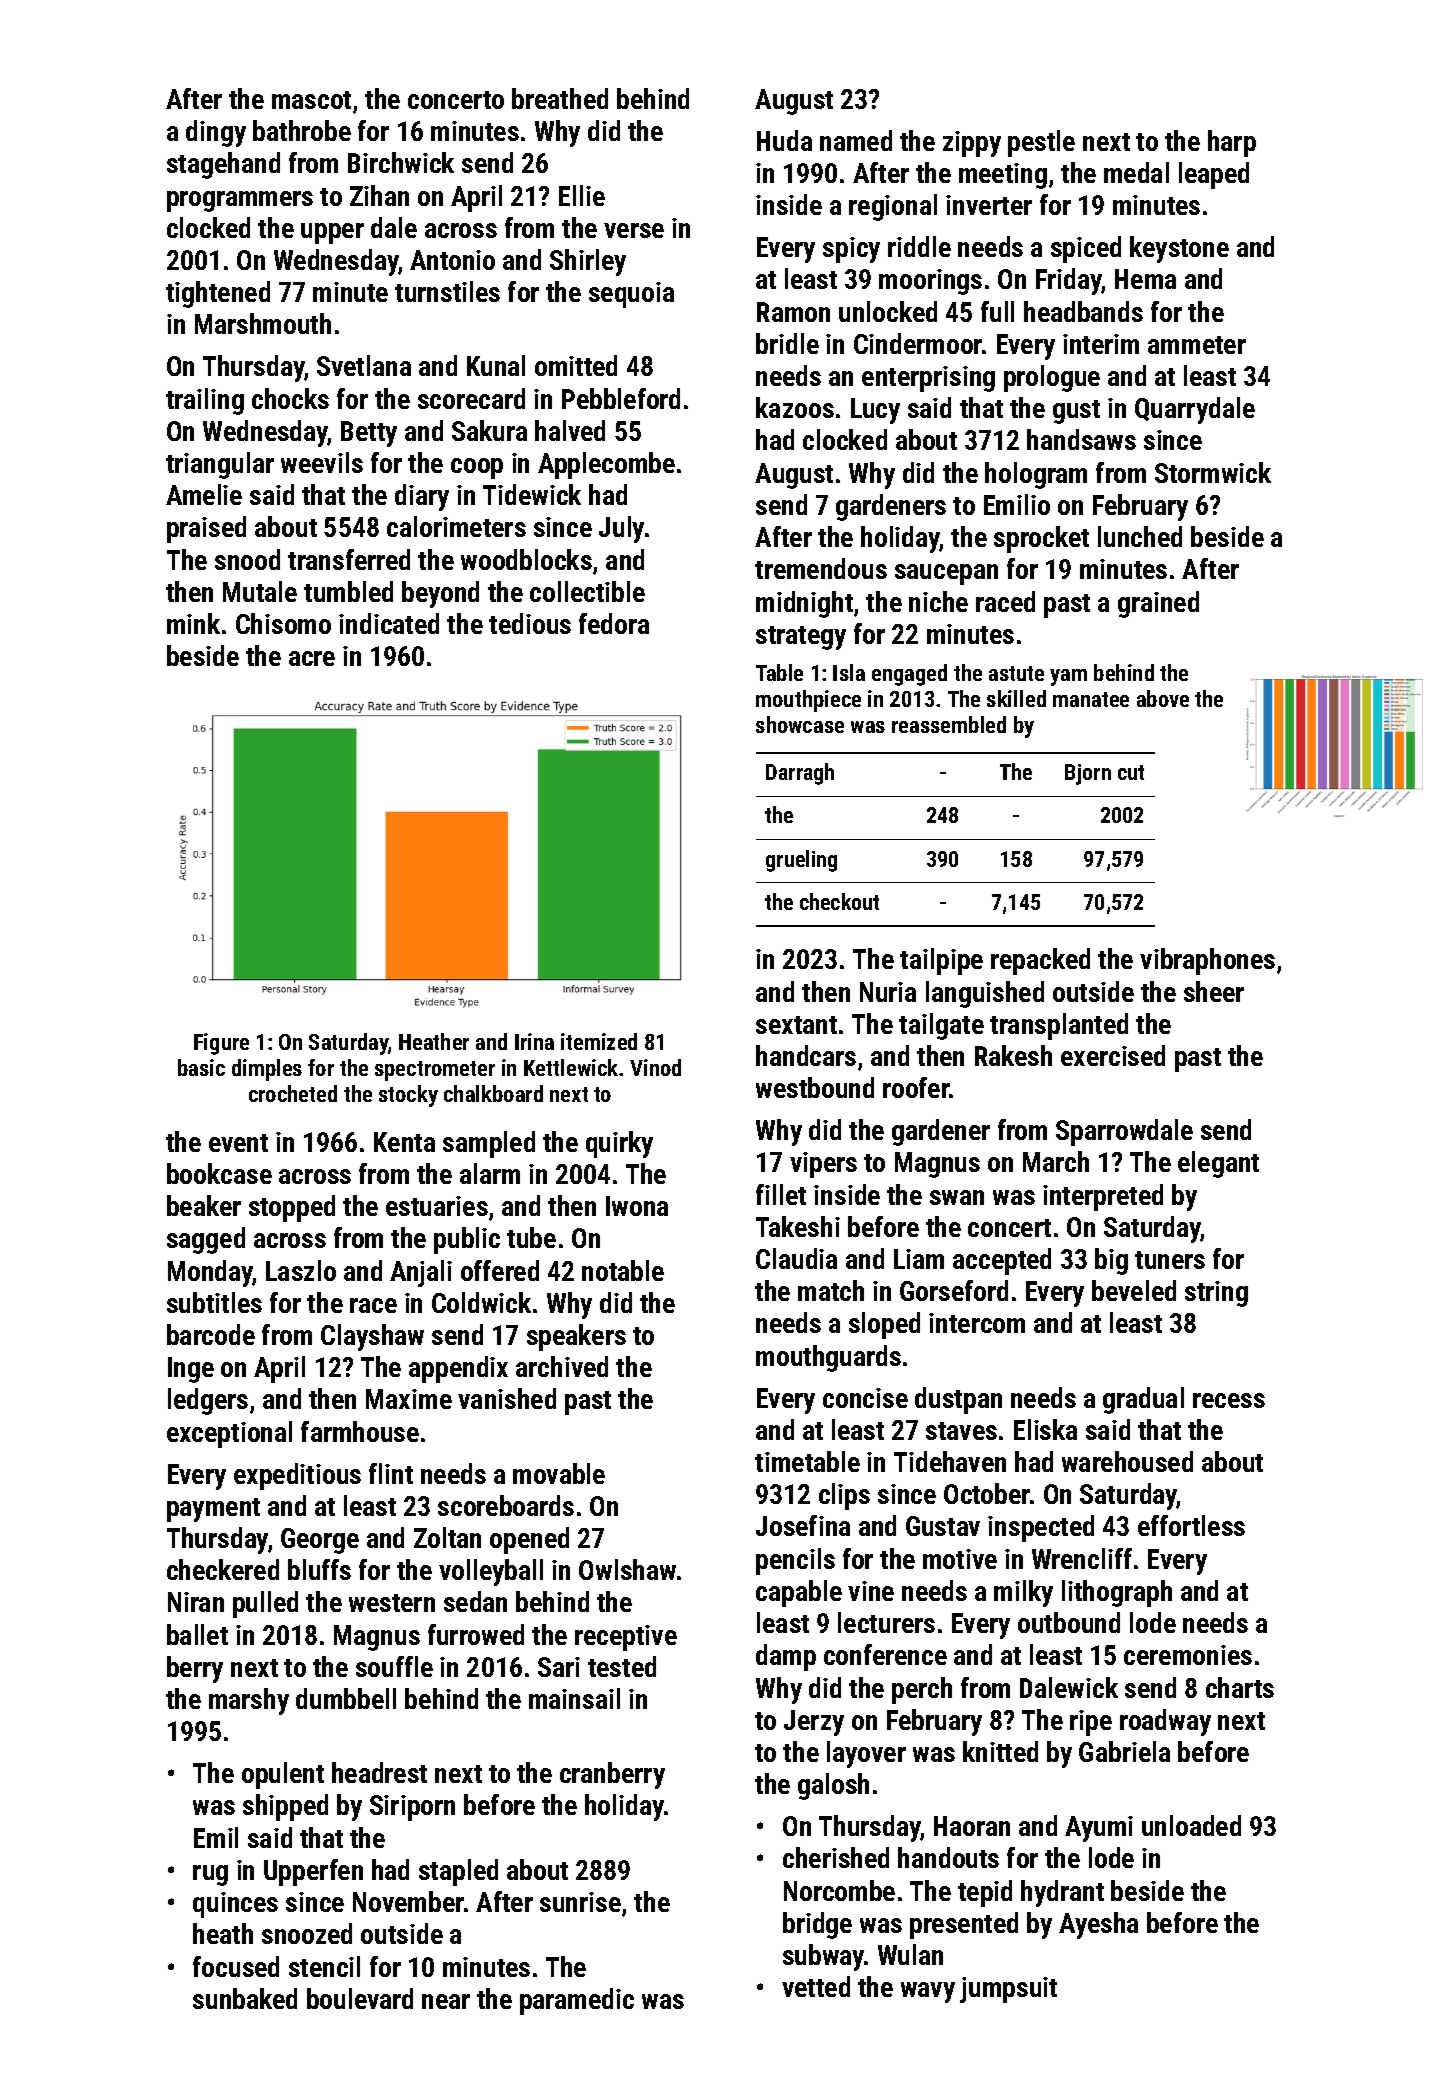 The width and height of the document is (1450, 2100). I want to click on mascot, so click(311, 100).
